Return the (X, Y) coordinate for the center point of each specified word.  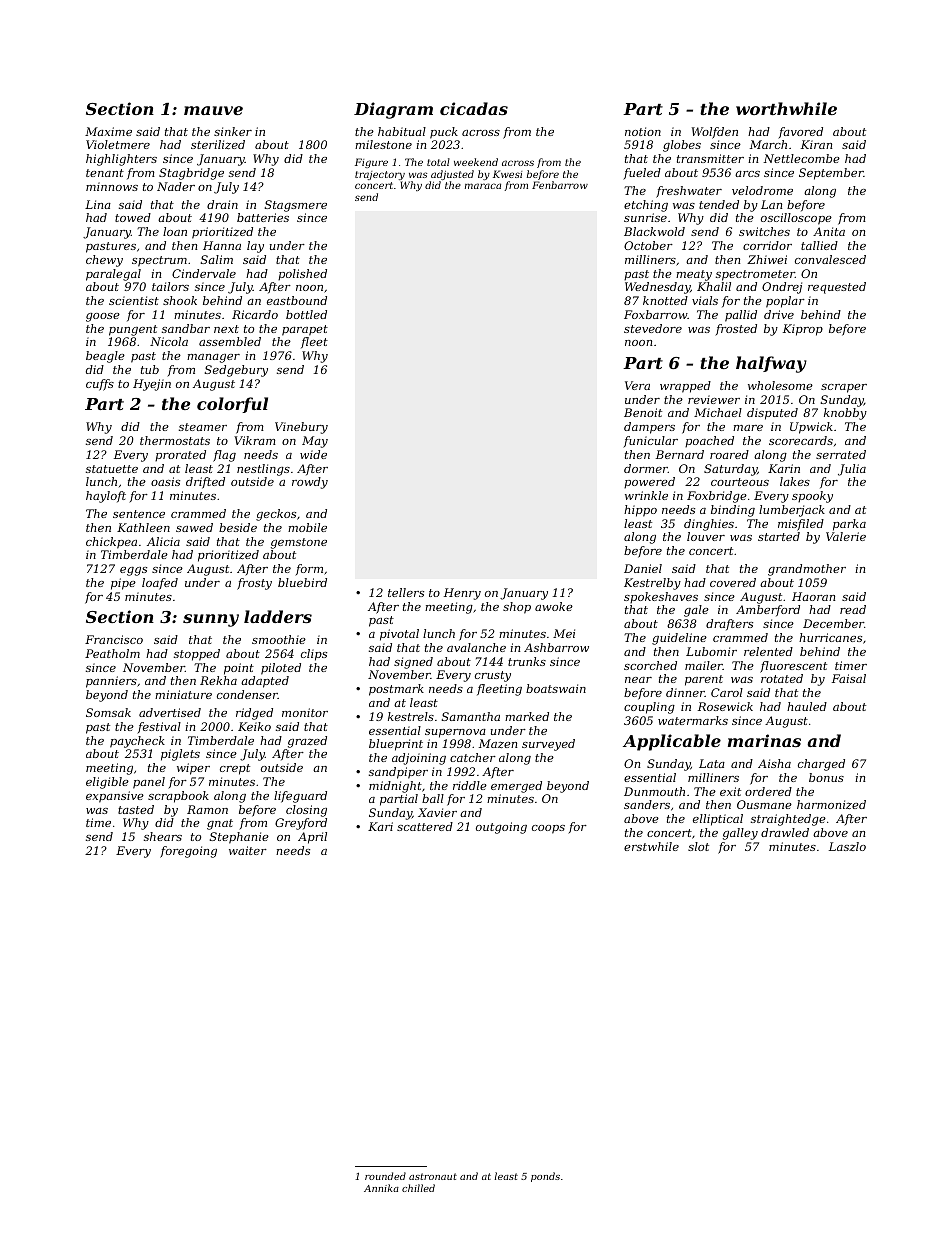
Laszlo (847, 846)
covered (733, 582)
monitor (305, 712)
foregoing (188, 852)
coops (548, 829)
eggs (133, 571)
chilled (418, 1188)
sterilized (218, 144)
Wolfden (715, 133)
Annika (381, 1188)
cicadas (474, 108)
